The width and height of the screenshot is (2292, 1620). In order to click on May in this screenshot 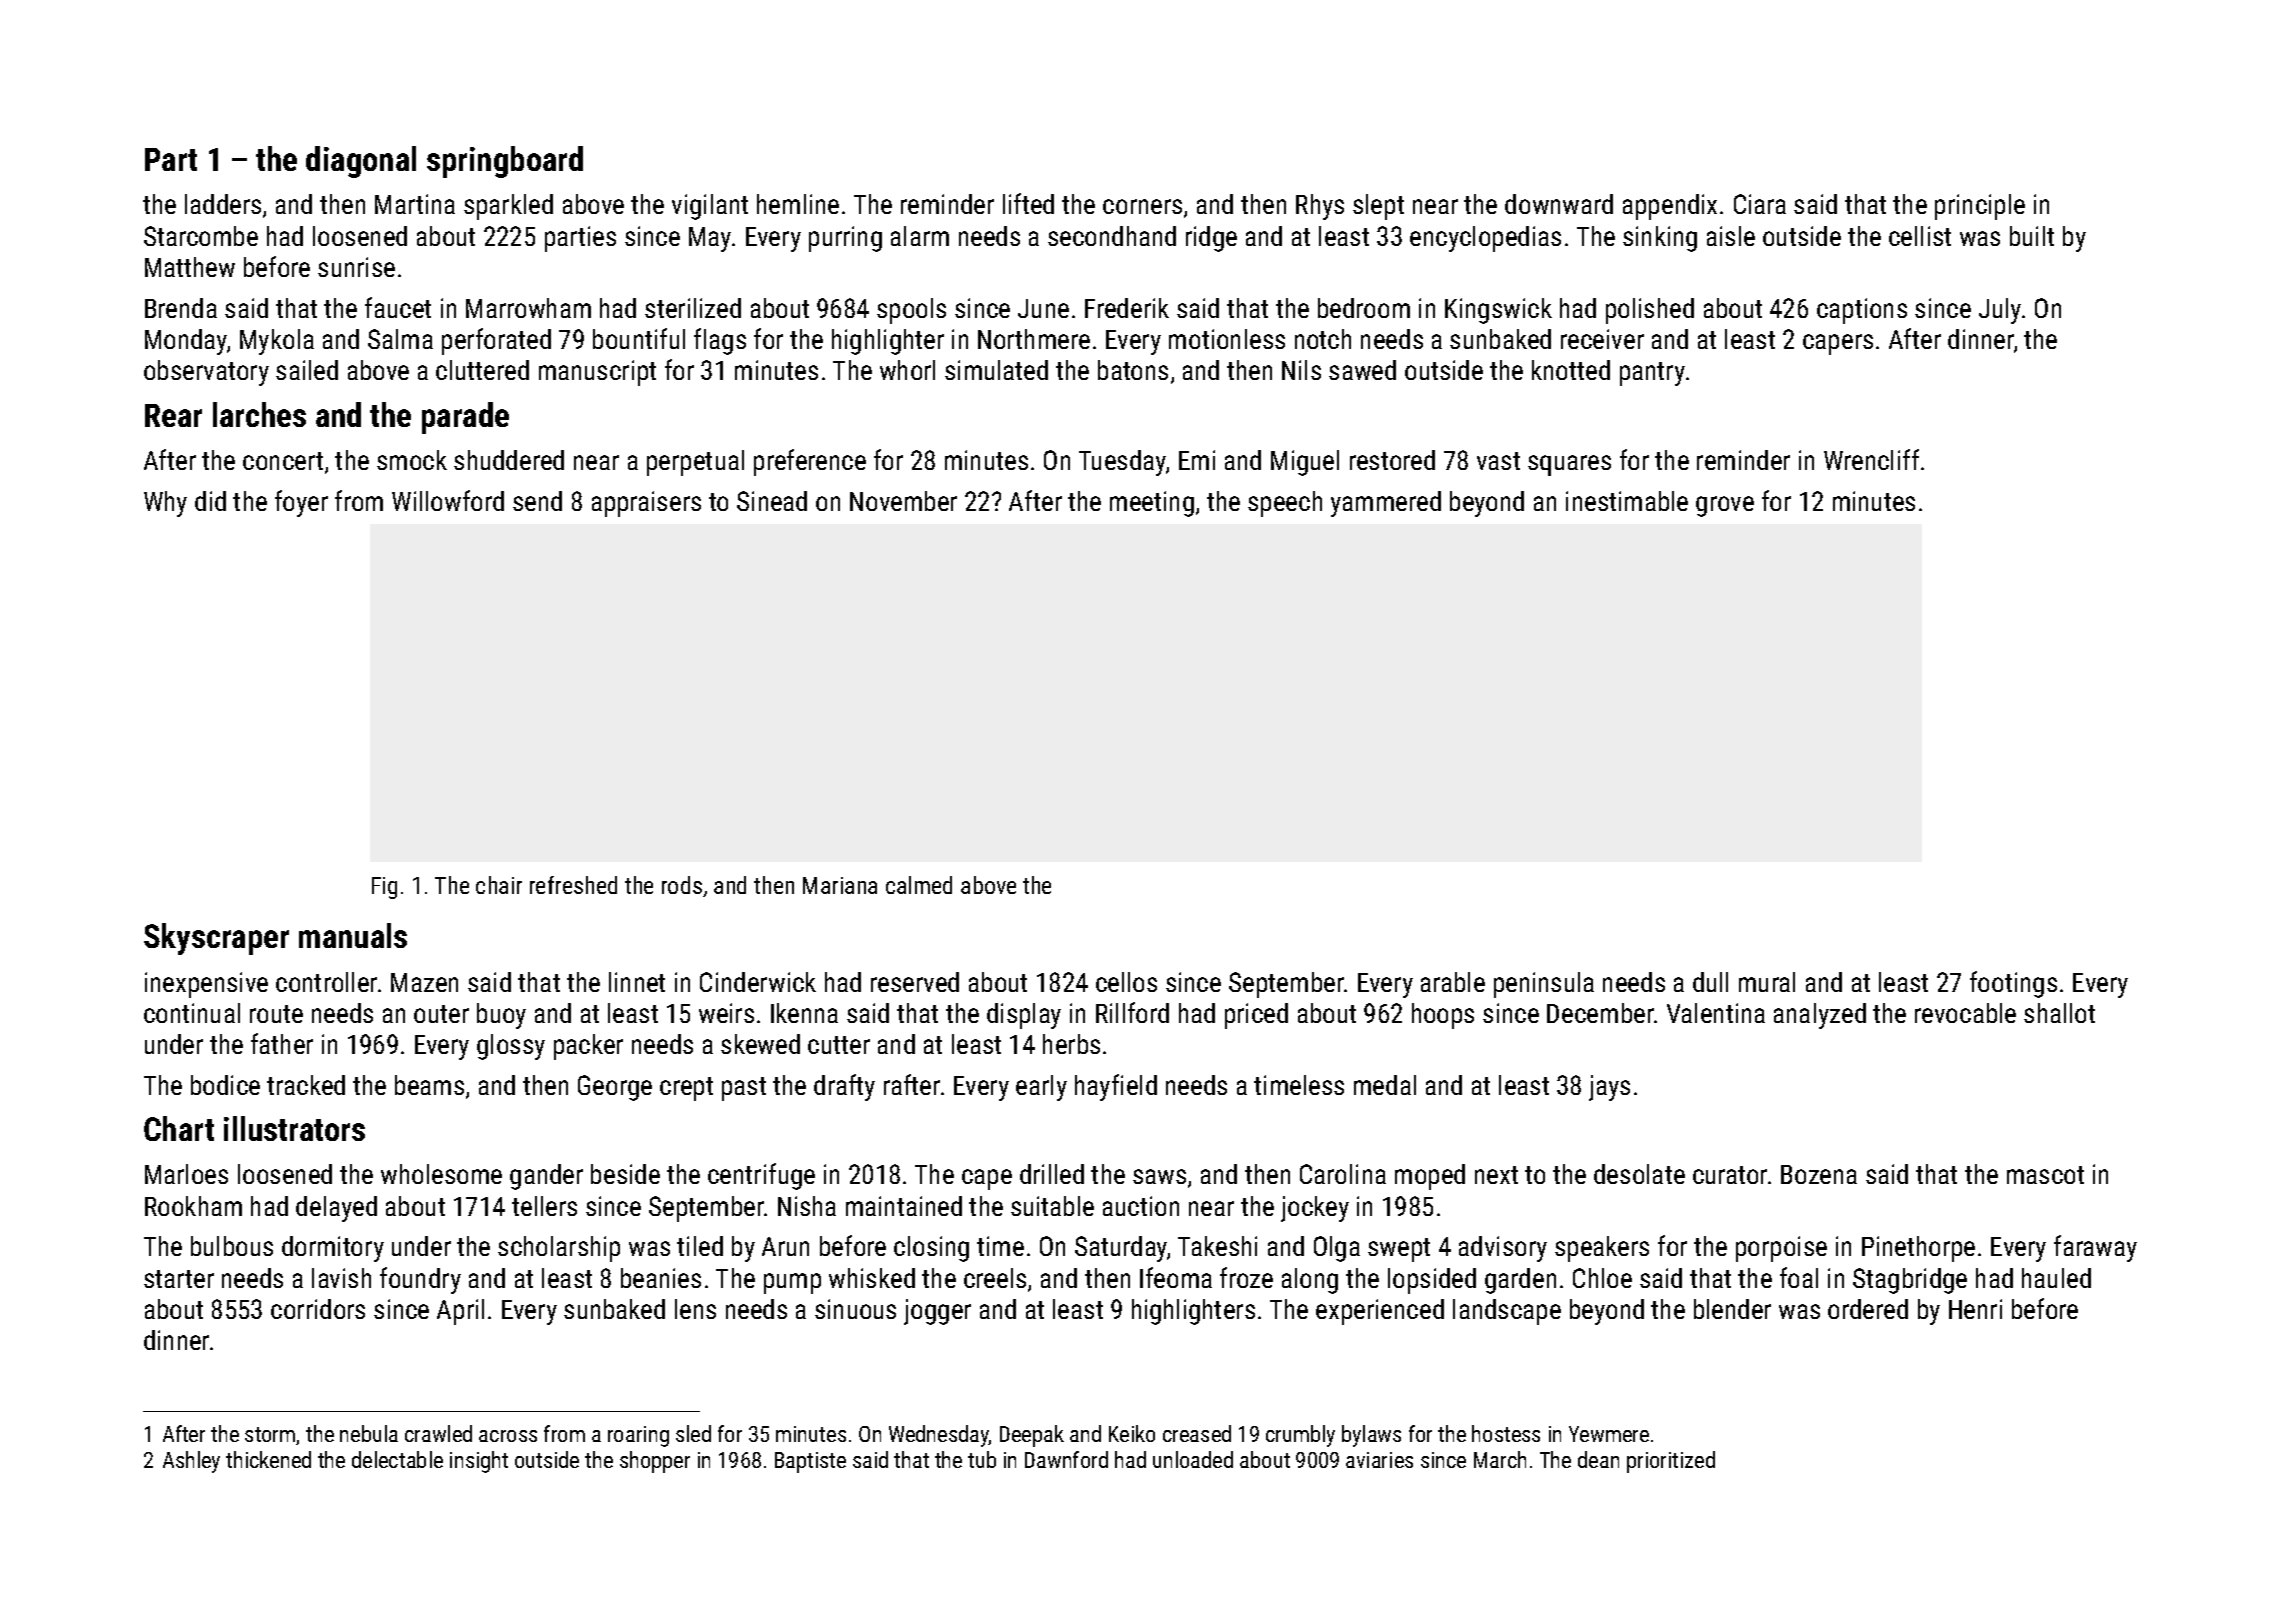, I will do `click(710, 239)`.
